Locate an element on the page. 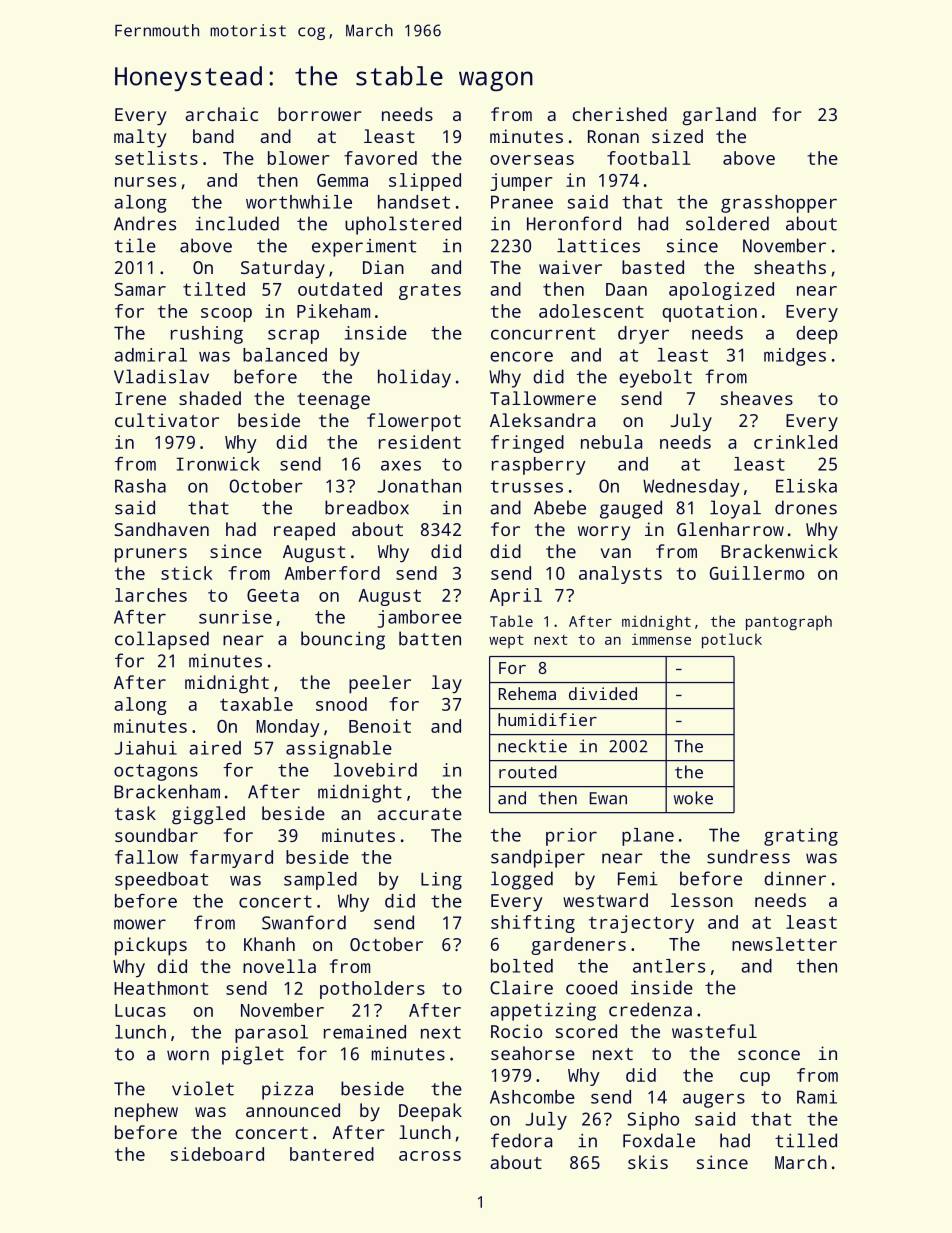 The image size is (952, 1233). archaic is located at coordinates (221, 114).
